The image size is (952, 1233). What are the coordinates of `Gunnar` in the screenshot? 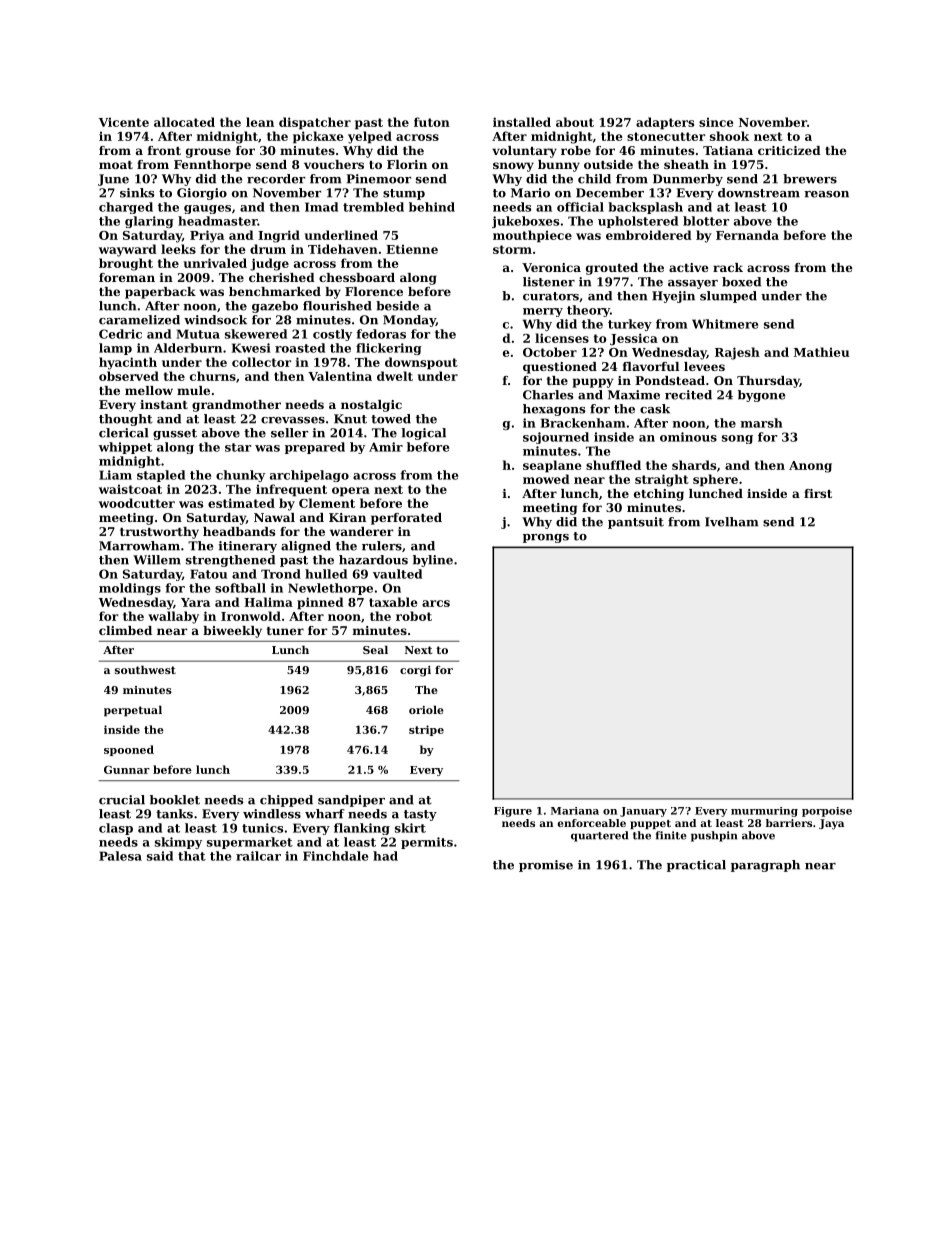 It's located at (127, 769).
